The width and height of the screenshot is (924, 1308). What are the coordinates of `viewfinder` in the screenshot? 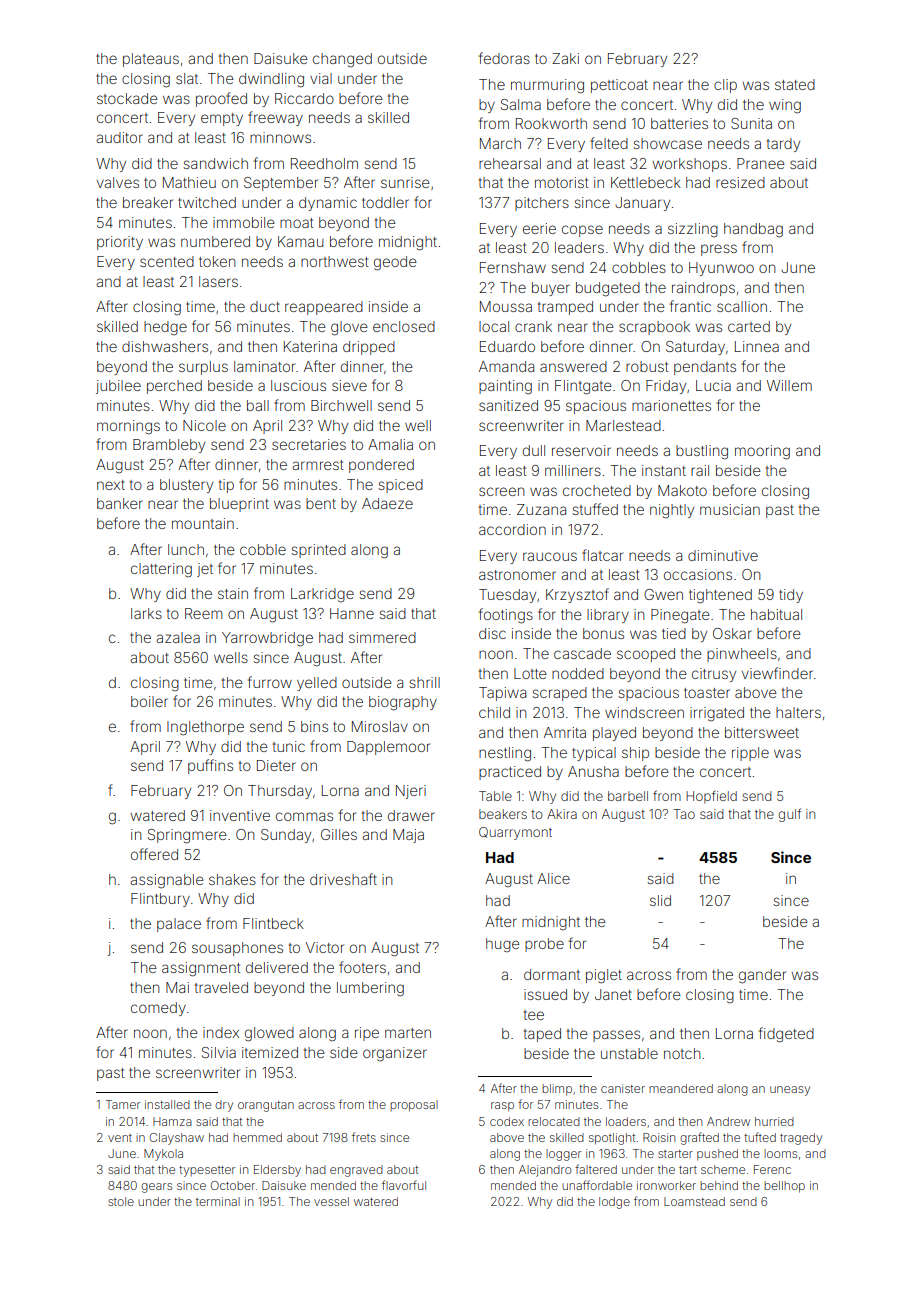 It's located at (777, 673).
